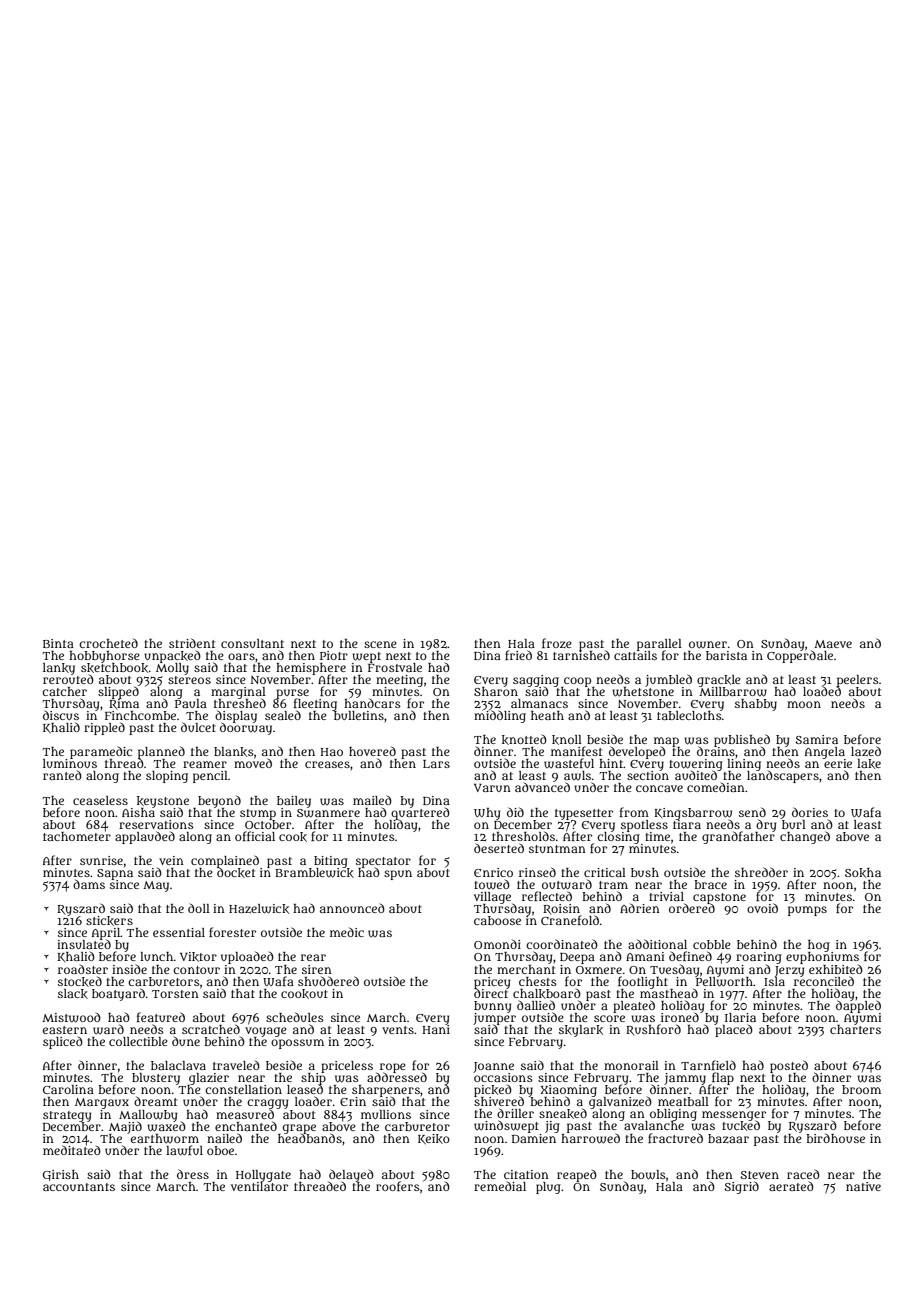 Image resolution: width=924 pixels, height=1308 pixels. What do you see at coordinates (258, 814) in the document?
I see `stump` at bounding box center [258, 814].
